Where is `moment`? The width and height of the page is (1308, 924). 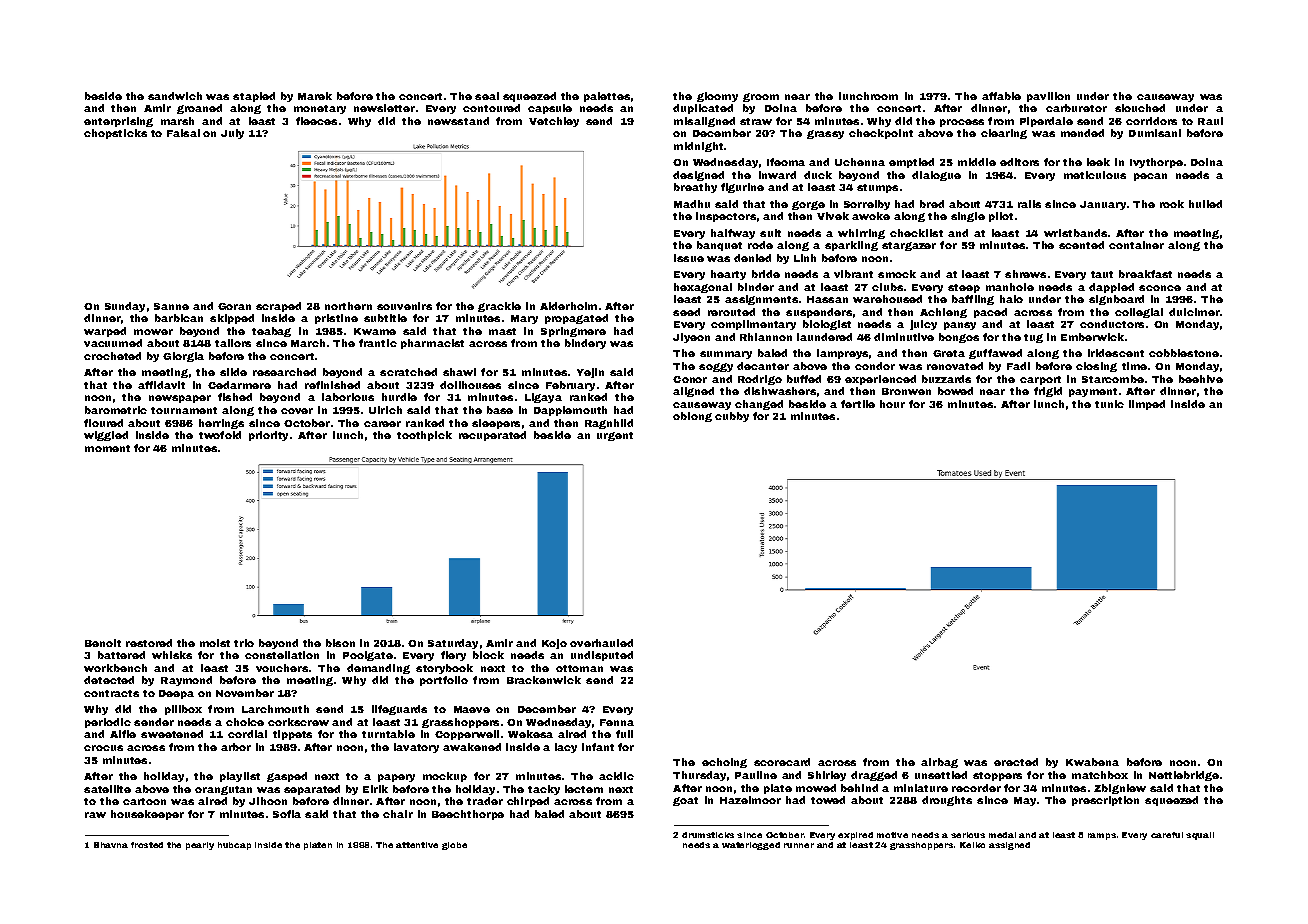
moment is located at coordinates (107, 448).
